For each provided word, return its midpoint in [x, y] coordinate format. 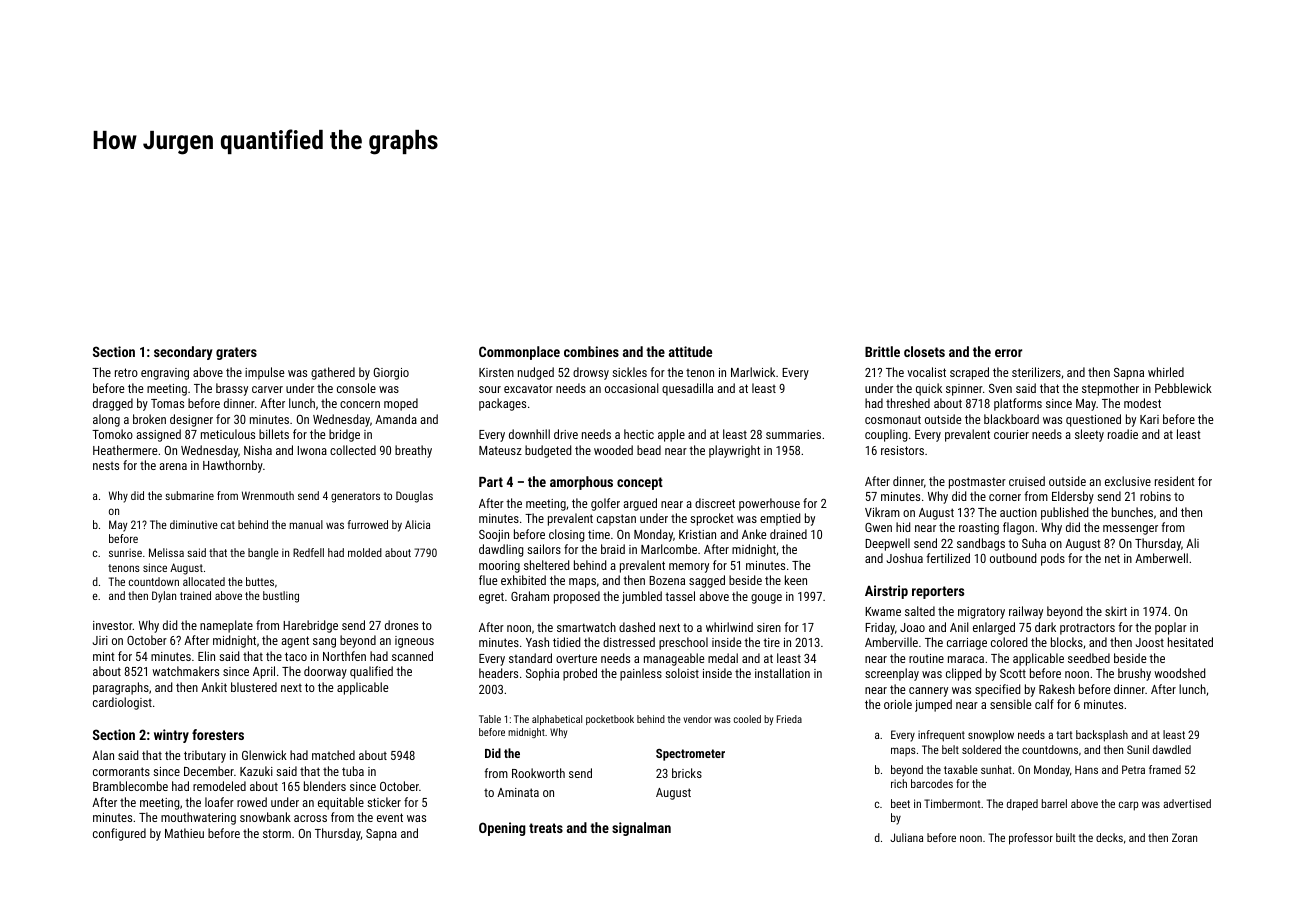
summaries [793, 434]
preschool [683, 643]
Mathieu [184, 833]
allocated [204, 581]
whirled [1166, 372]
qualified [371, 672]
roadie [1123, 434]
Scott [1013, 673]
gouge [766, 599]
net [1112, 558]
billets [274, 434]
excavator [528, 388]
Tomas [167, 403]
